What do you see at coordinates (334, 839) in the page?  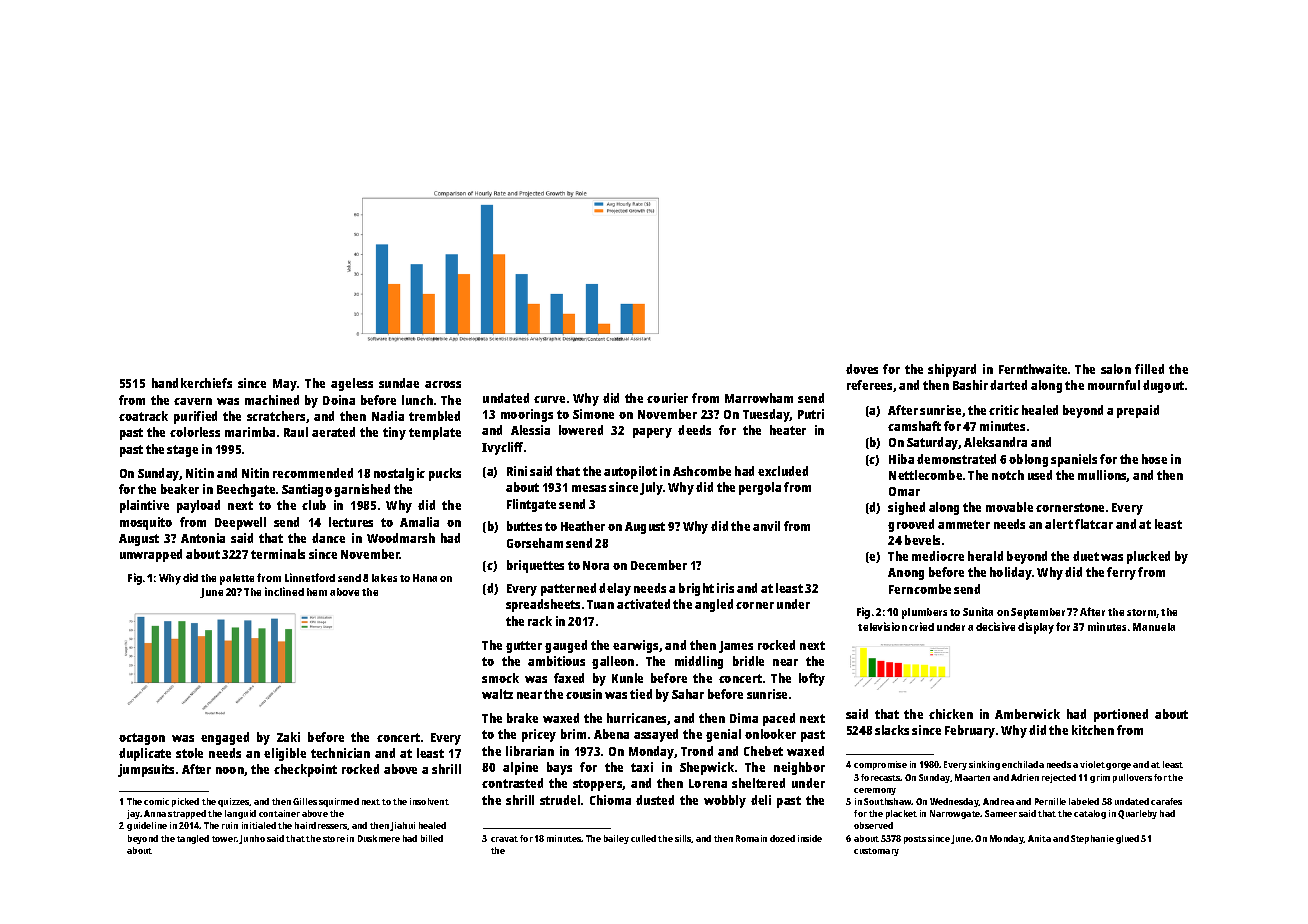 I see `store` at bounding box center [334, 839].
